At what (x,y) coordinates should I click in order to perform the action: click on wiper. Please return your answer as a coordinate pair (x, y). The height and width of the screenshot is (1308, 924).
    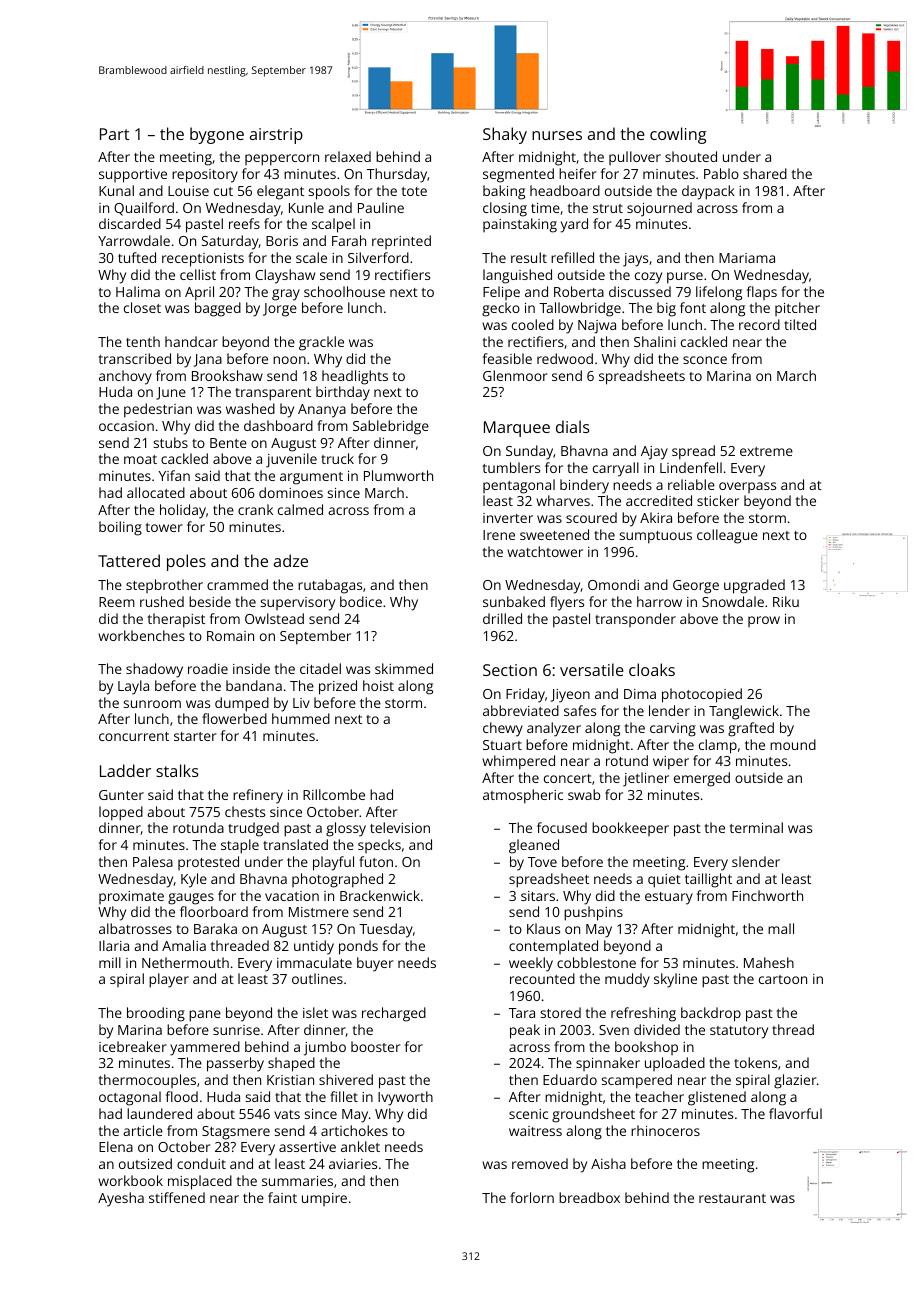
    Looking at the image, I should click on (671, 763).
